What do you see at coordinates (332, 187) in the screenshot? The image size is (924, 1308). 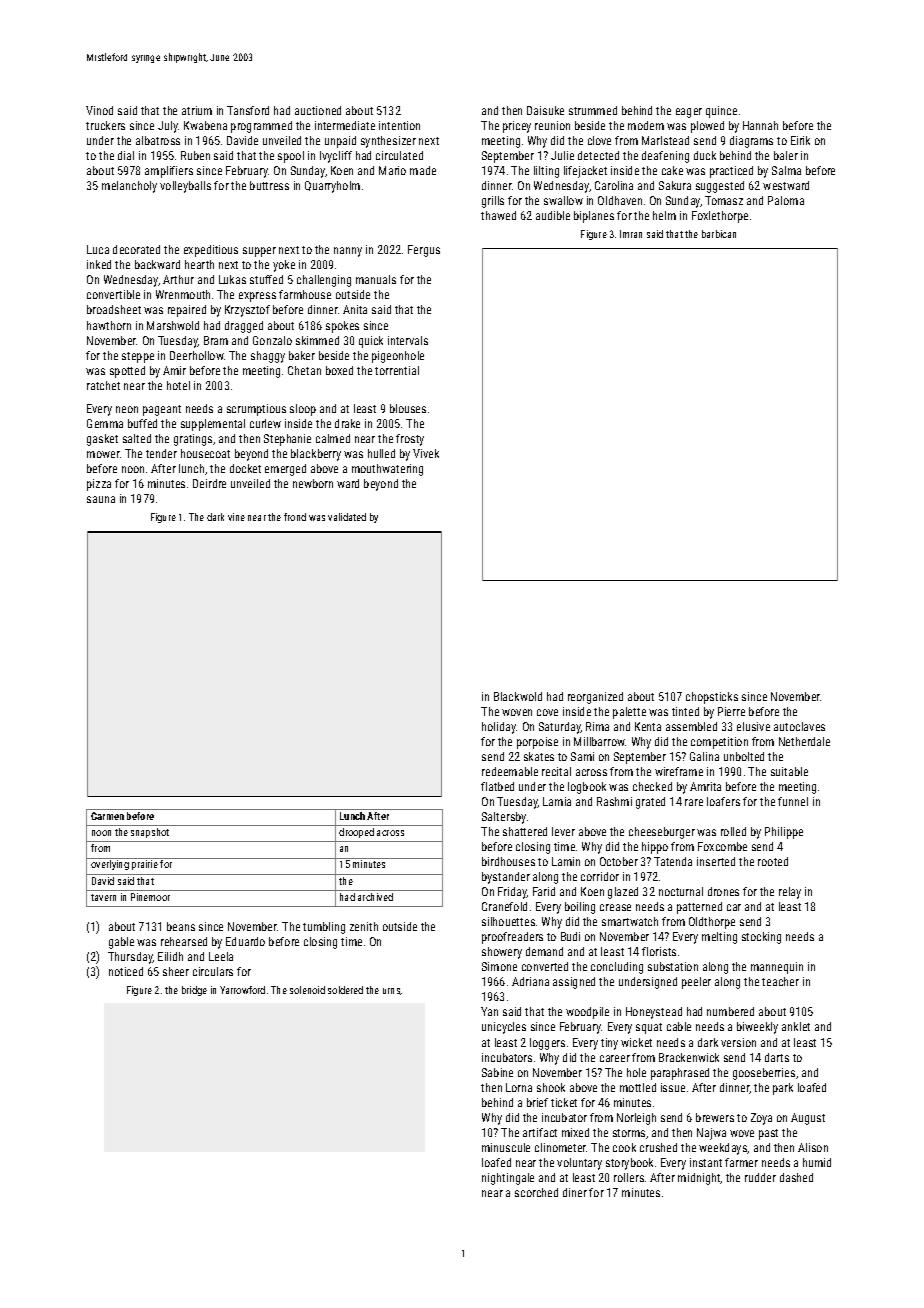 I see `Quarryholm` at bounding box center [332, 187].
